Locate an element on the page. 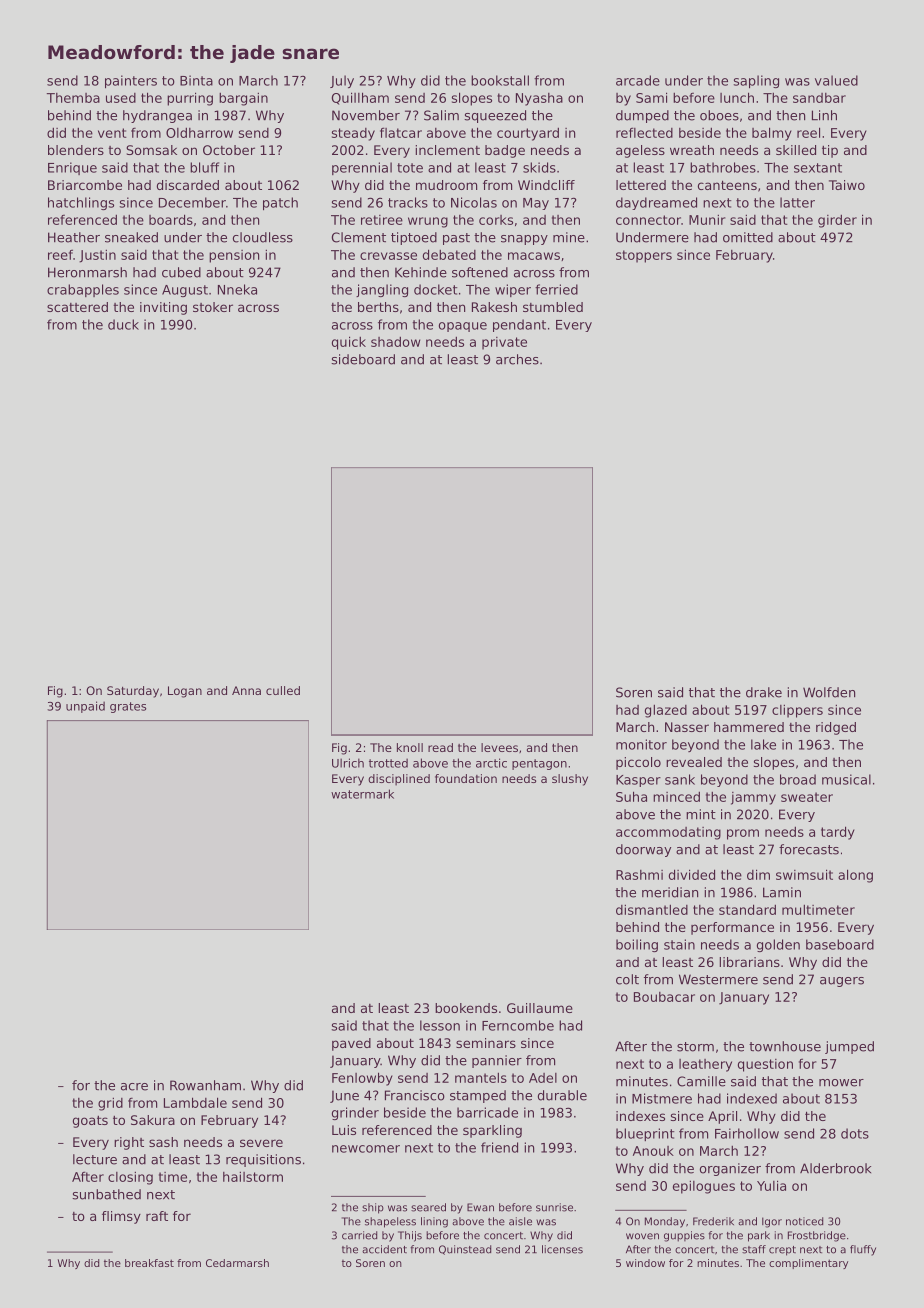 Image resolution: width=924 pixels, height=1308 pixels. duck is located at coordinates (123, 324).
